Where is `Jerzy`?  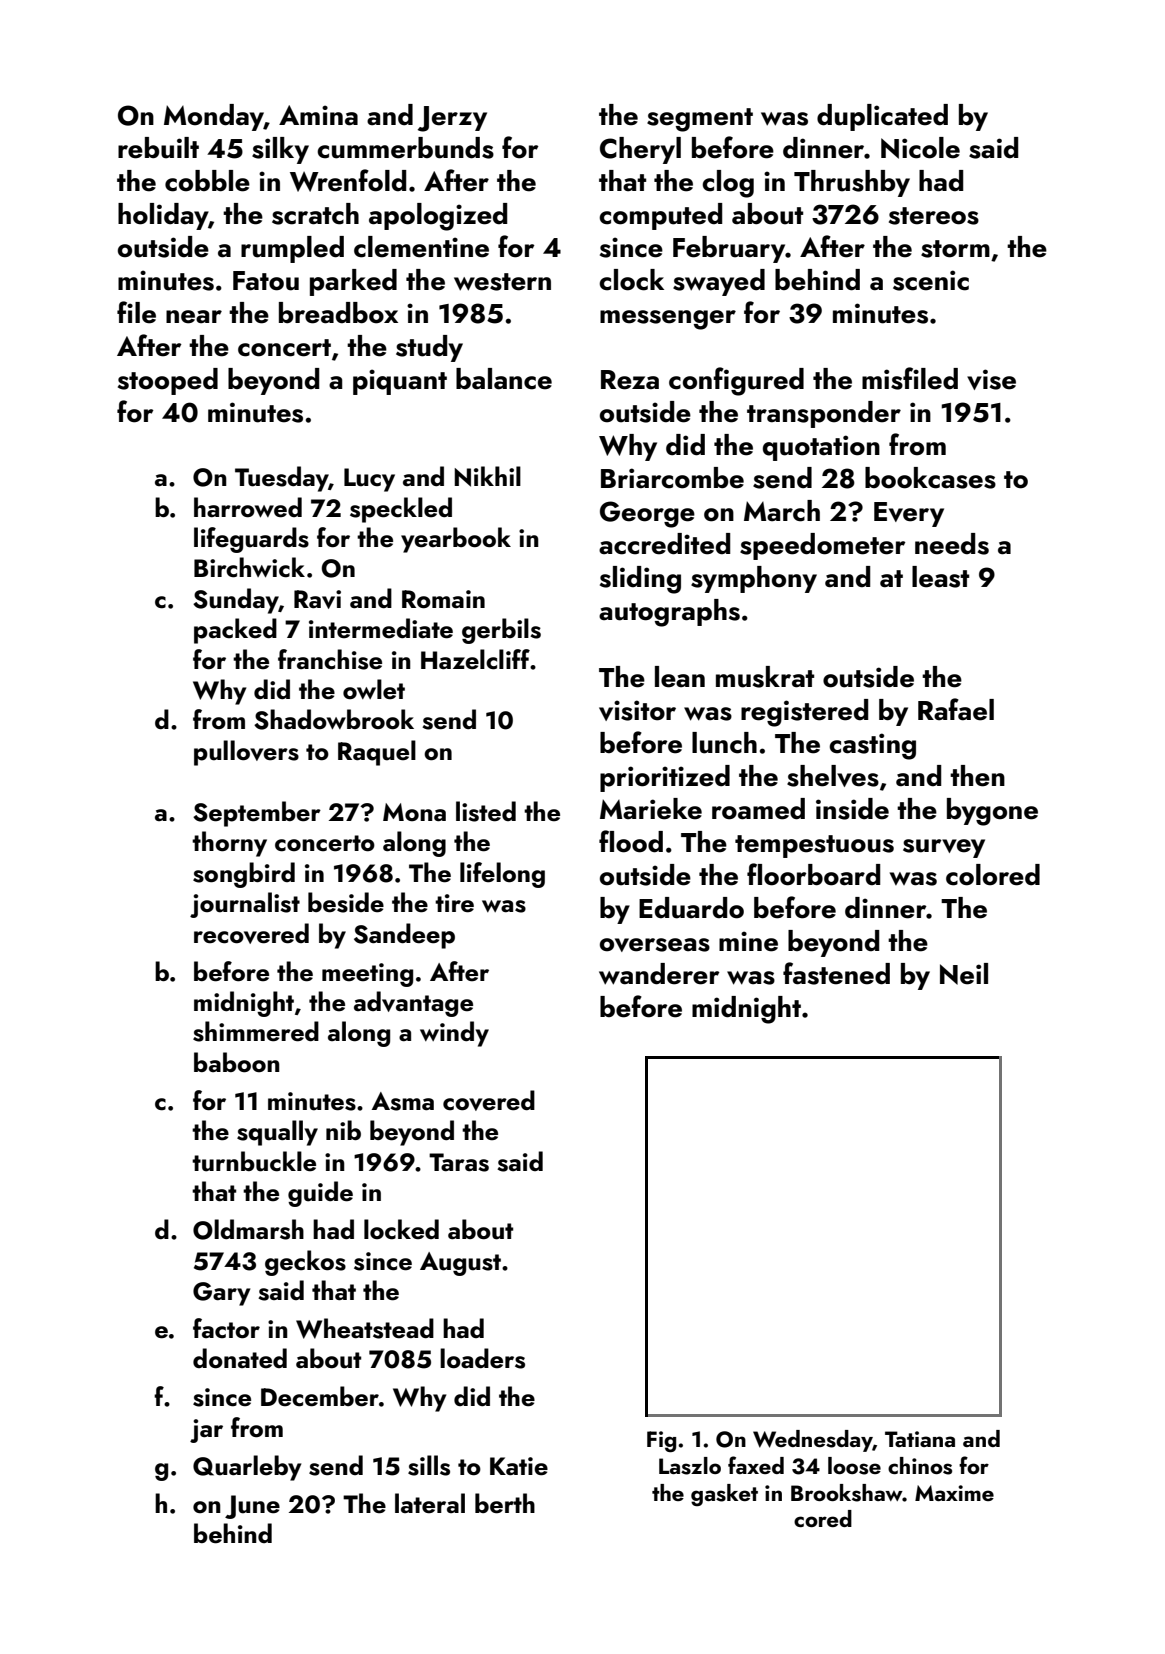
Jerzy is located at coordinates (452, 119).
